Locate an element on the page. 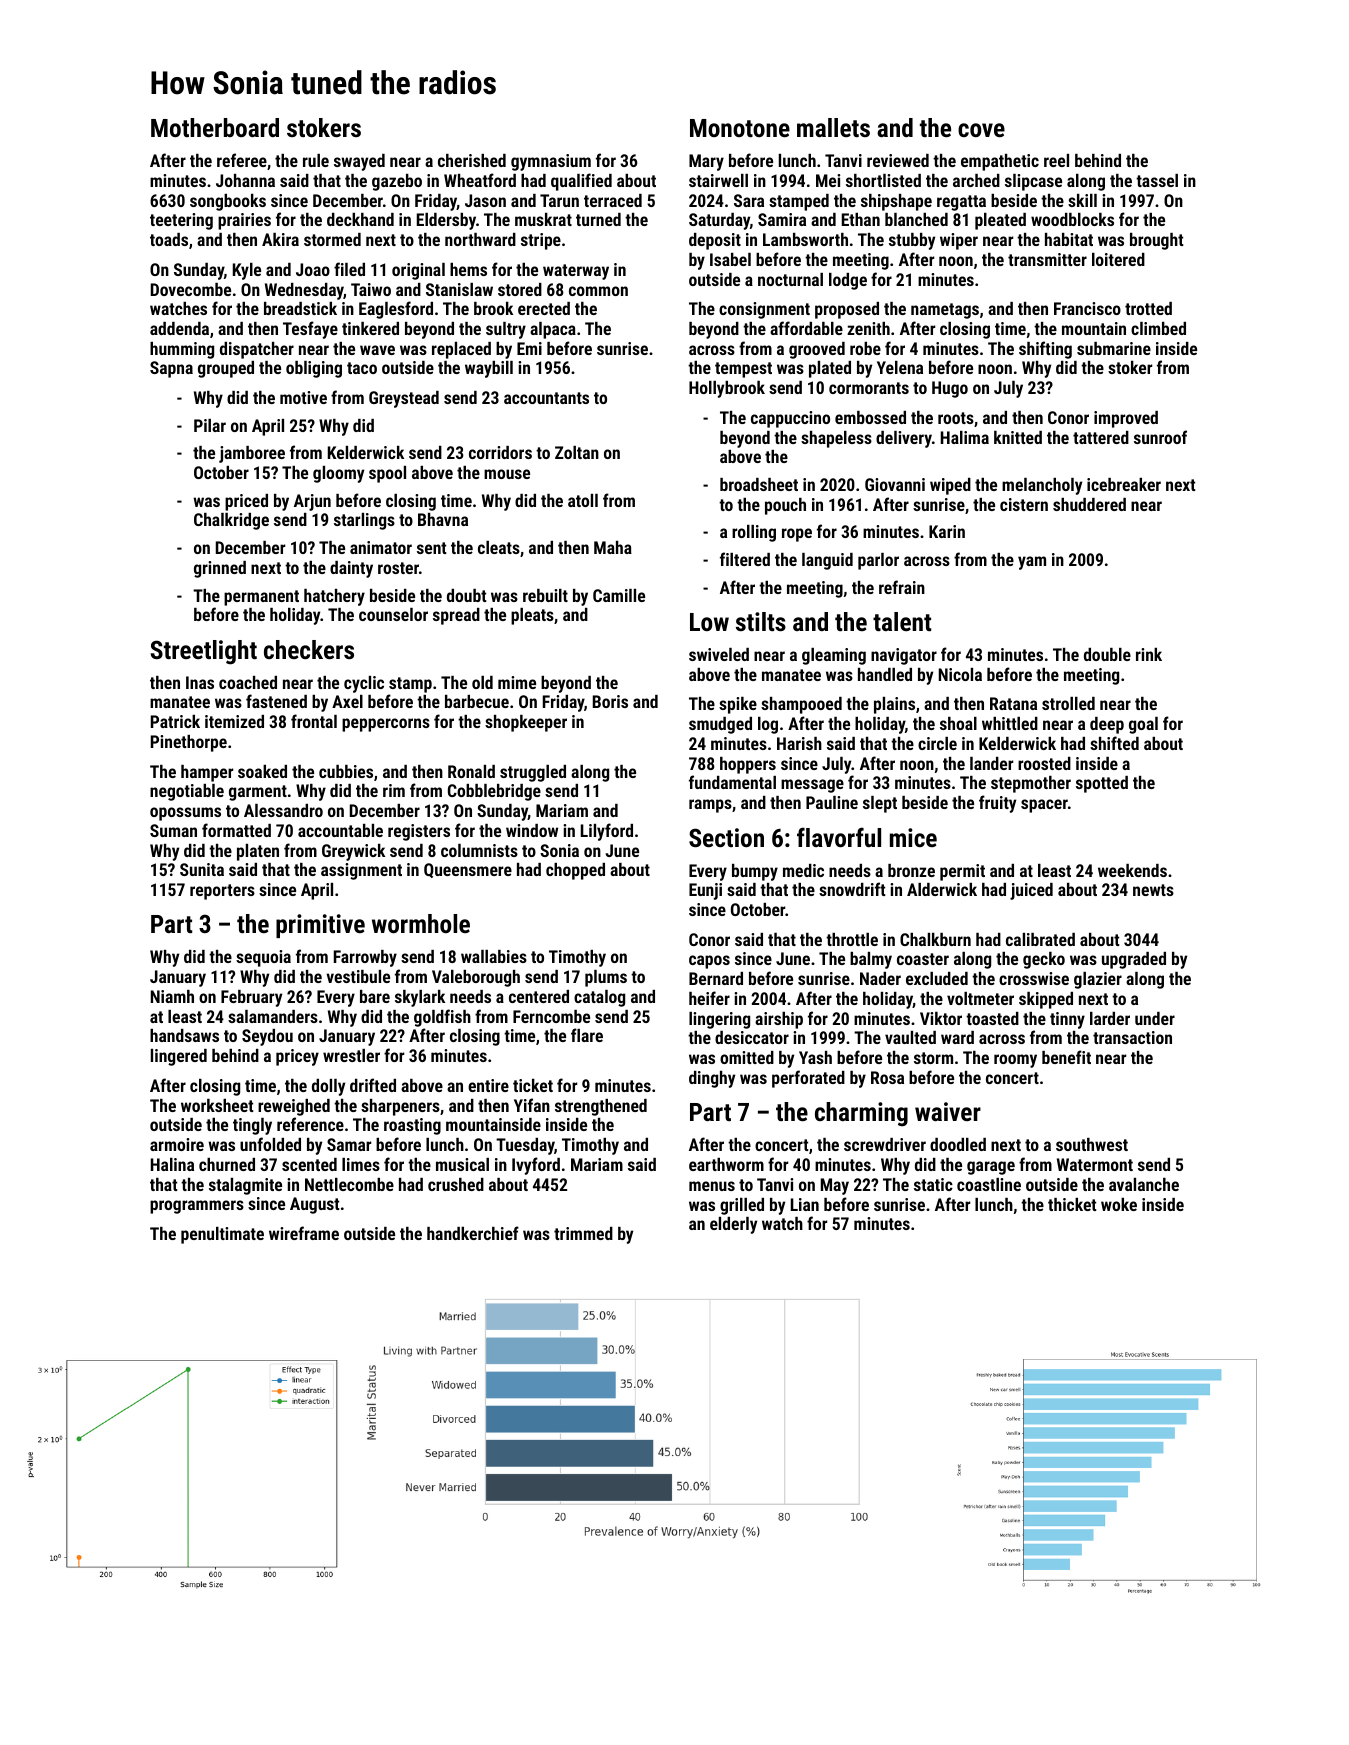  Monotone is located at coordinates (740, 128).
